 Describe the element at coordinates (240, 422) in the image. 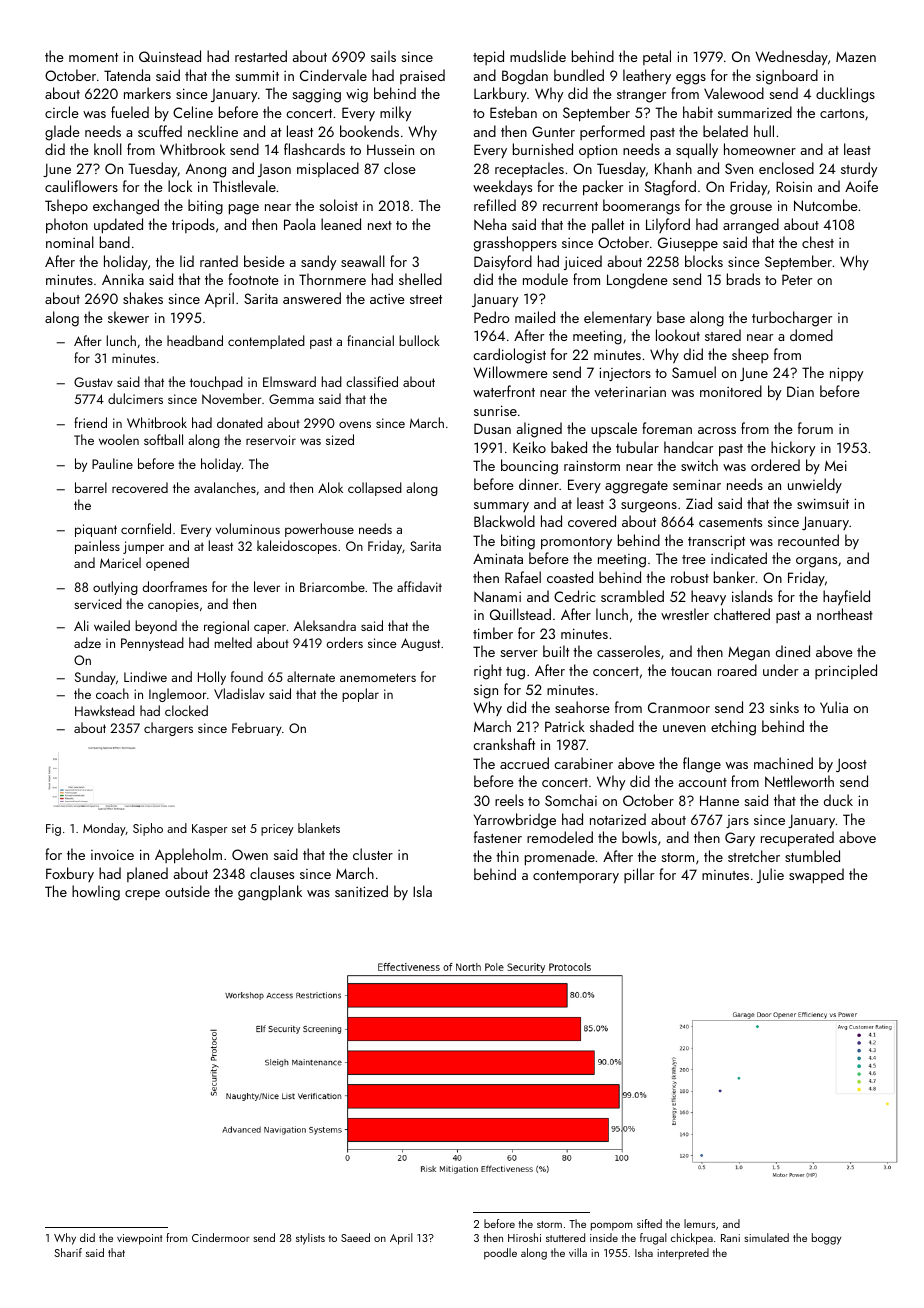

I see `donated` at that location.
